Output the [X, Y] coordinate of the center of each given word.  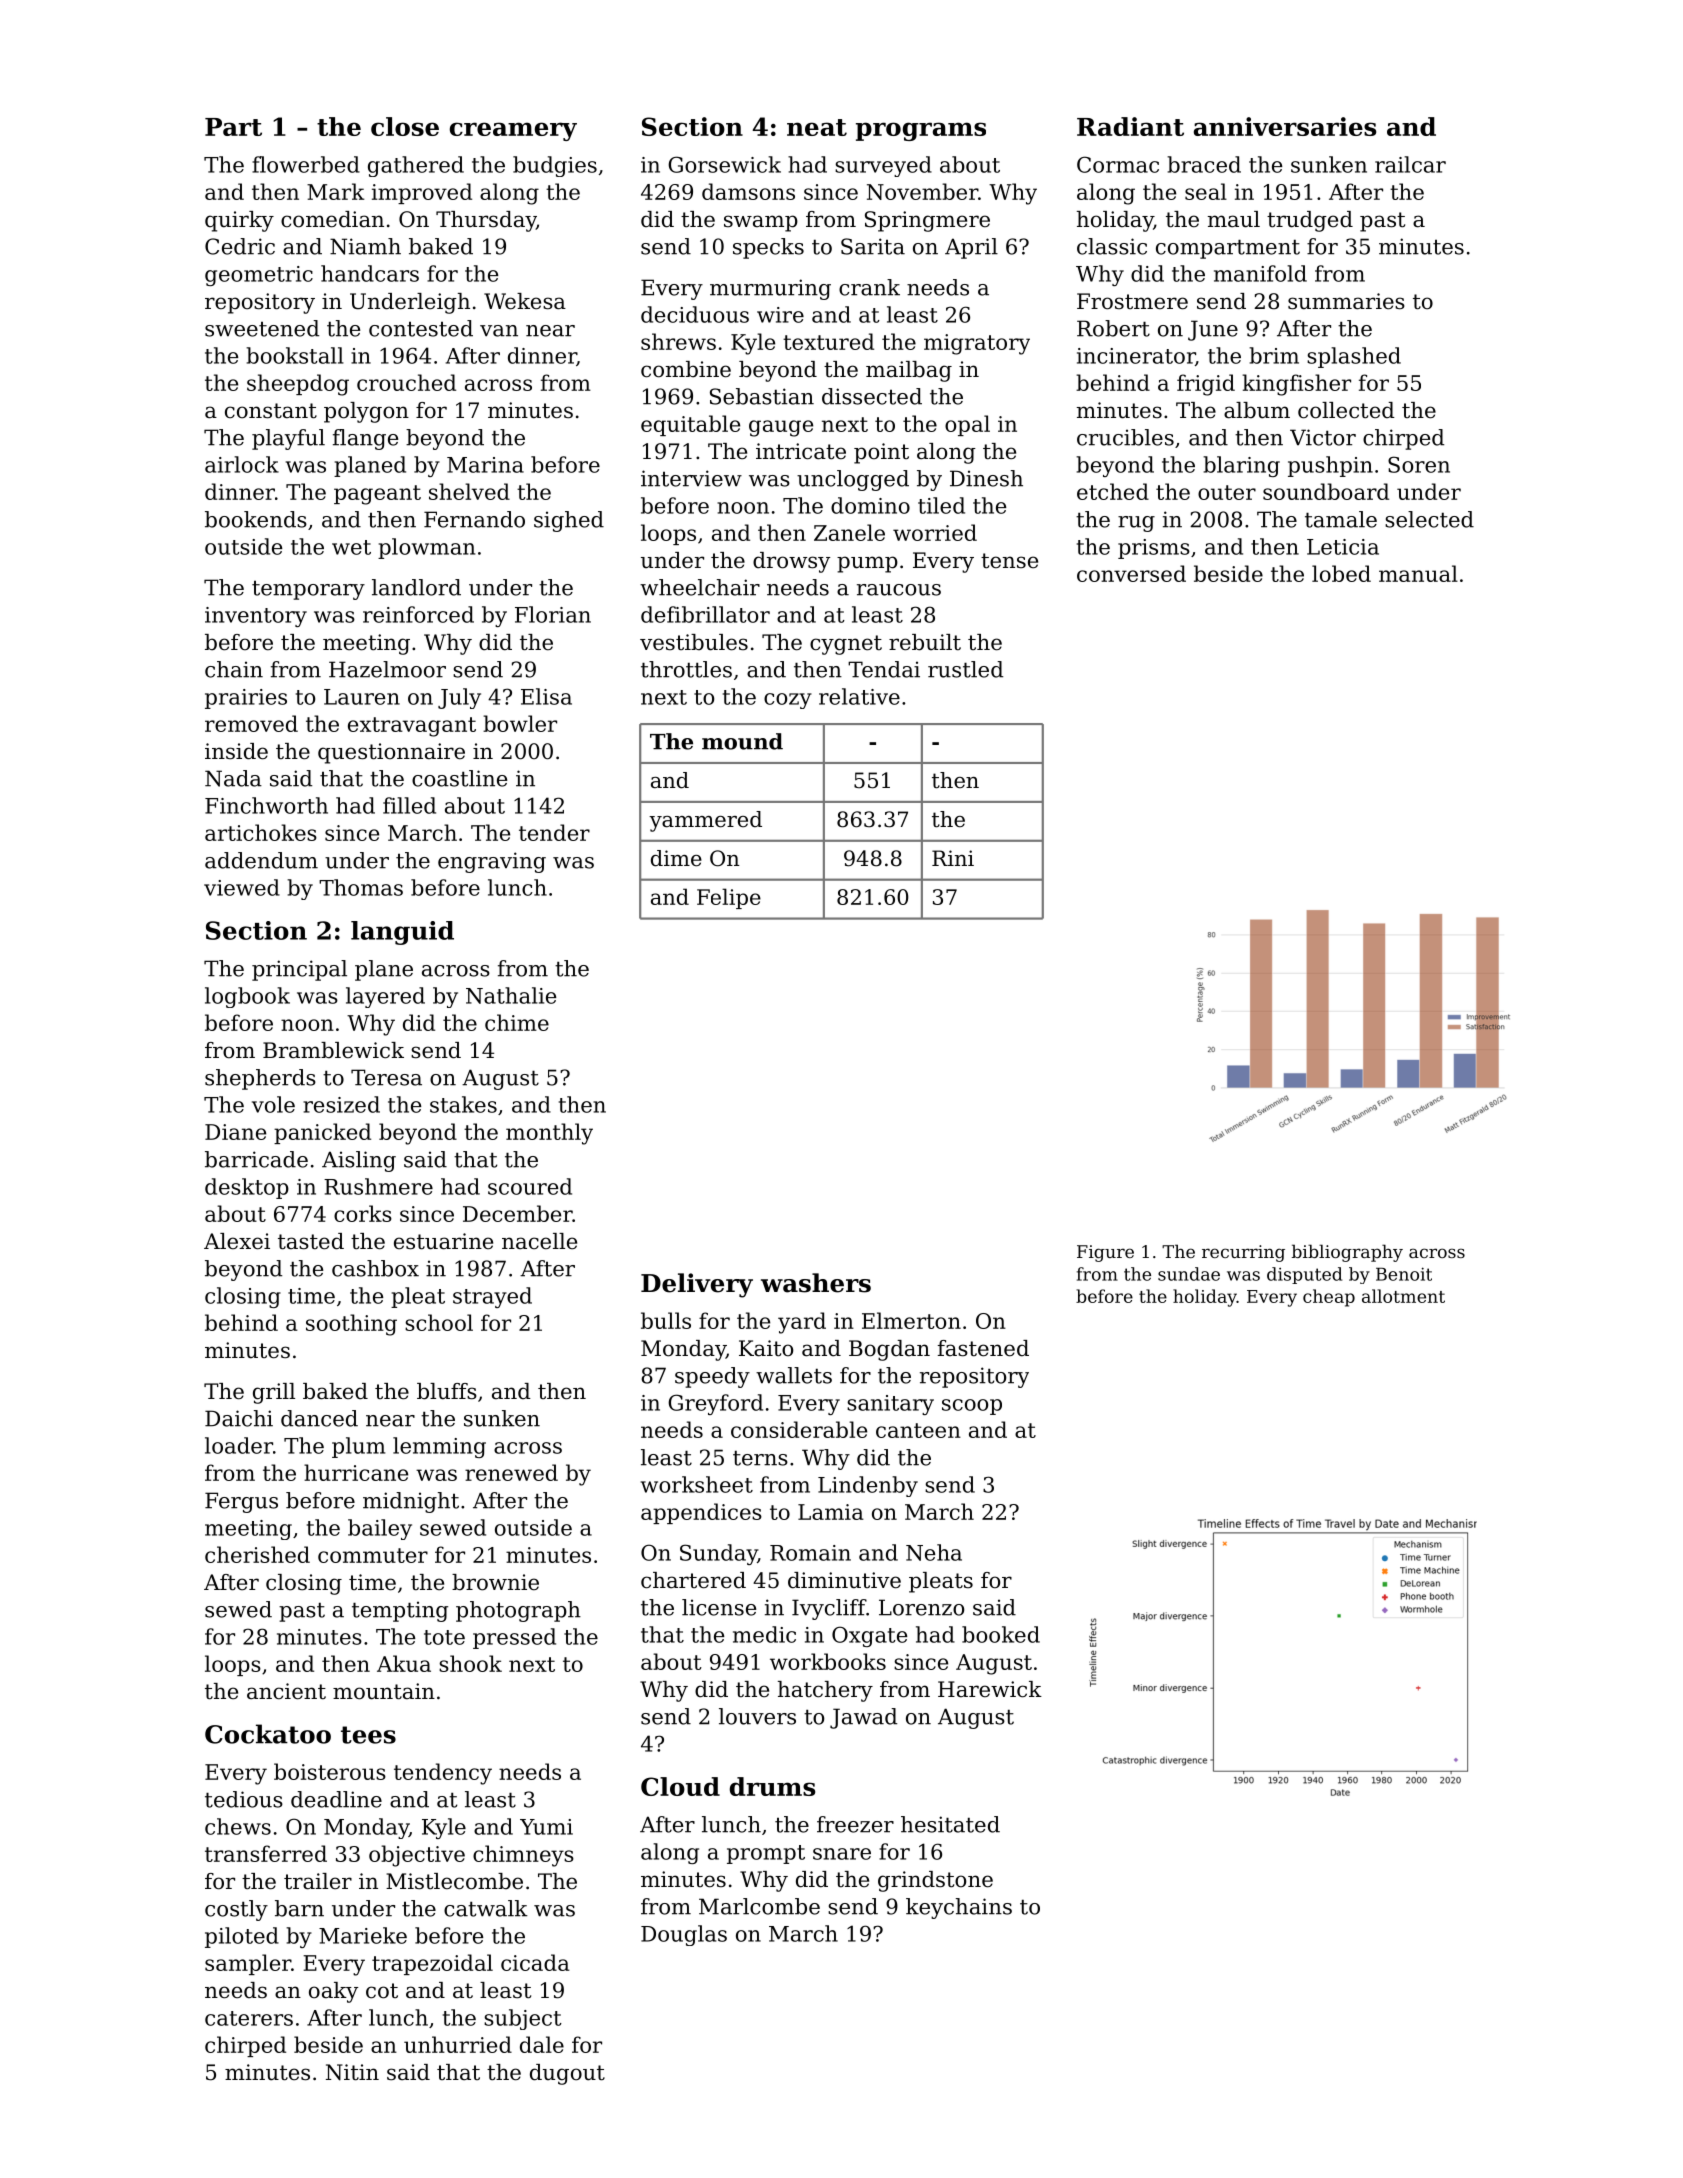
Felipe [729, 898]
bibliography [1347, 1253]
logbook [247, 997]
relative [859, 696]
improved [422, 193]
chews [238, 1826]
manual [1418, 573]
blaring [1241, 466]
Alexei [237, 1241]
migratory [977, 344]
